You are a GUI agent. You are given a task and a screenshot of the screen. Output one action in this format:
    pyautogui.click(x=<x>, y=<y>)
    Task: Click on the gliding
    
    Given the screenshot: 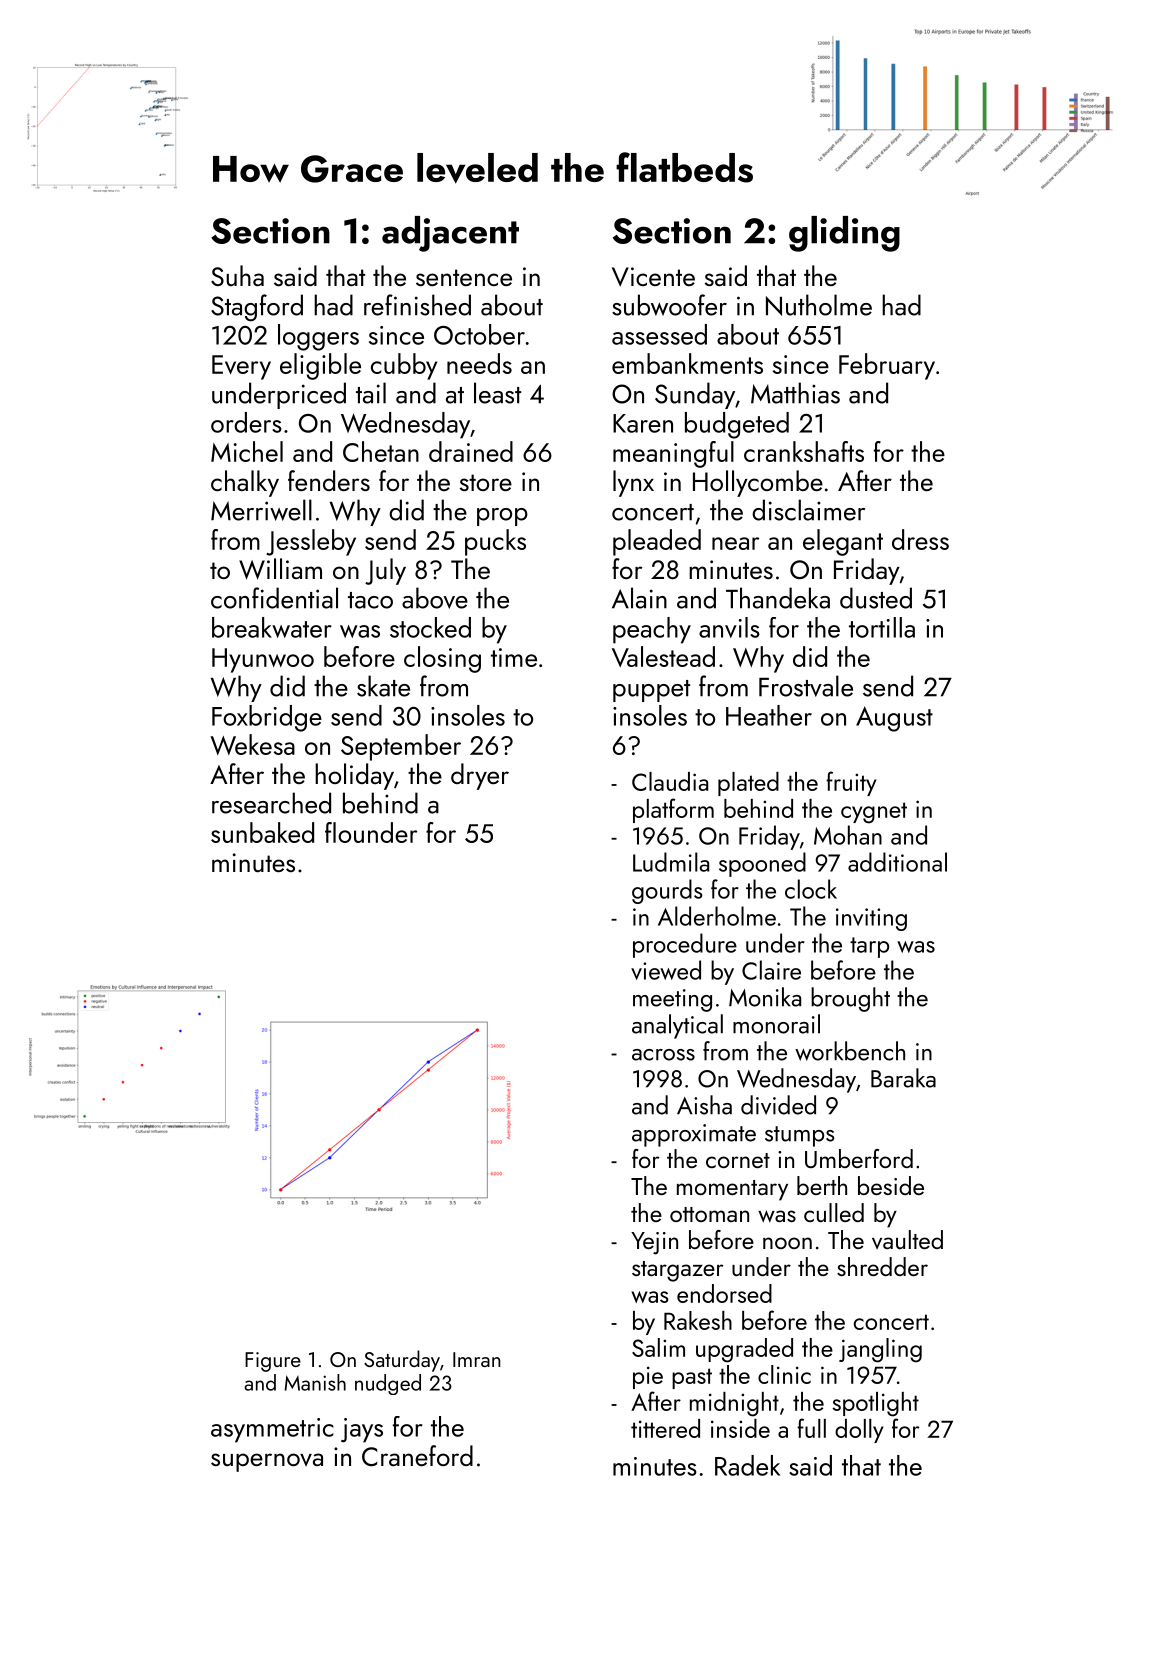 What is the action you would take?
    pyautogui.click(x=844, y=234)
